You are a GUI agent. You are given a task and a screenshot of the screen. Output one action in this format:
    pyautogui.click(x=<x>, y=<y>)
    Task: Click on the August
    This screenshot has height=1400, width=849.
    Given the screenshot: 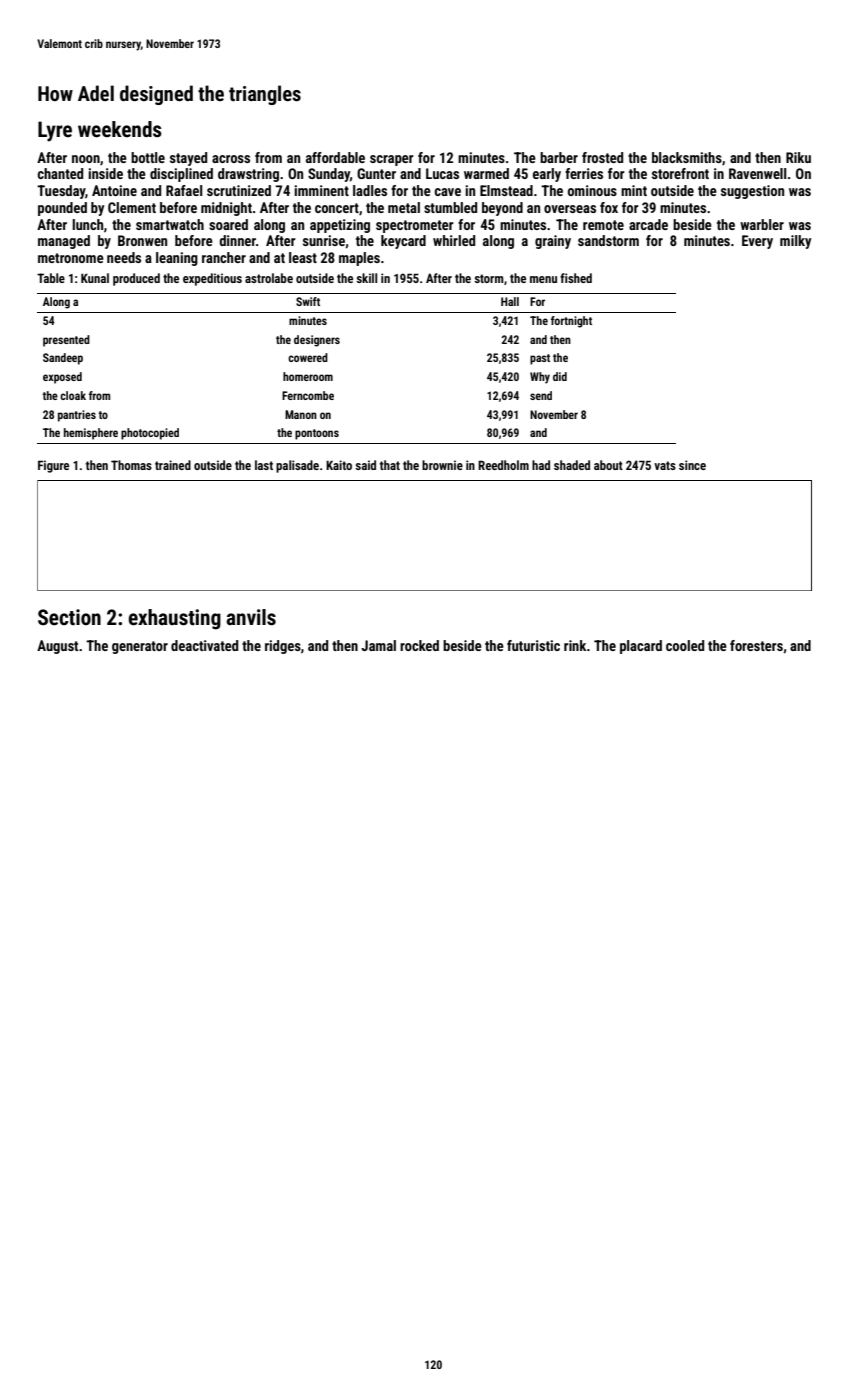 What is the action you would take?
    pyautogui.click(x=57, y=647)
